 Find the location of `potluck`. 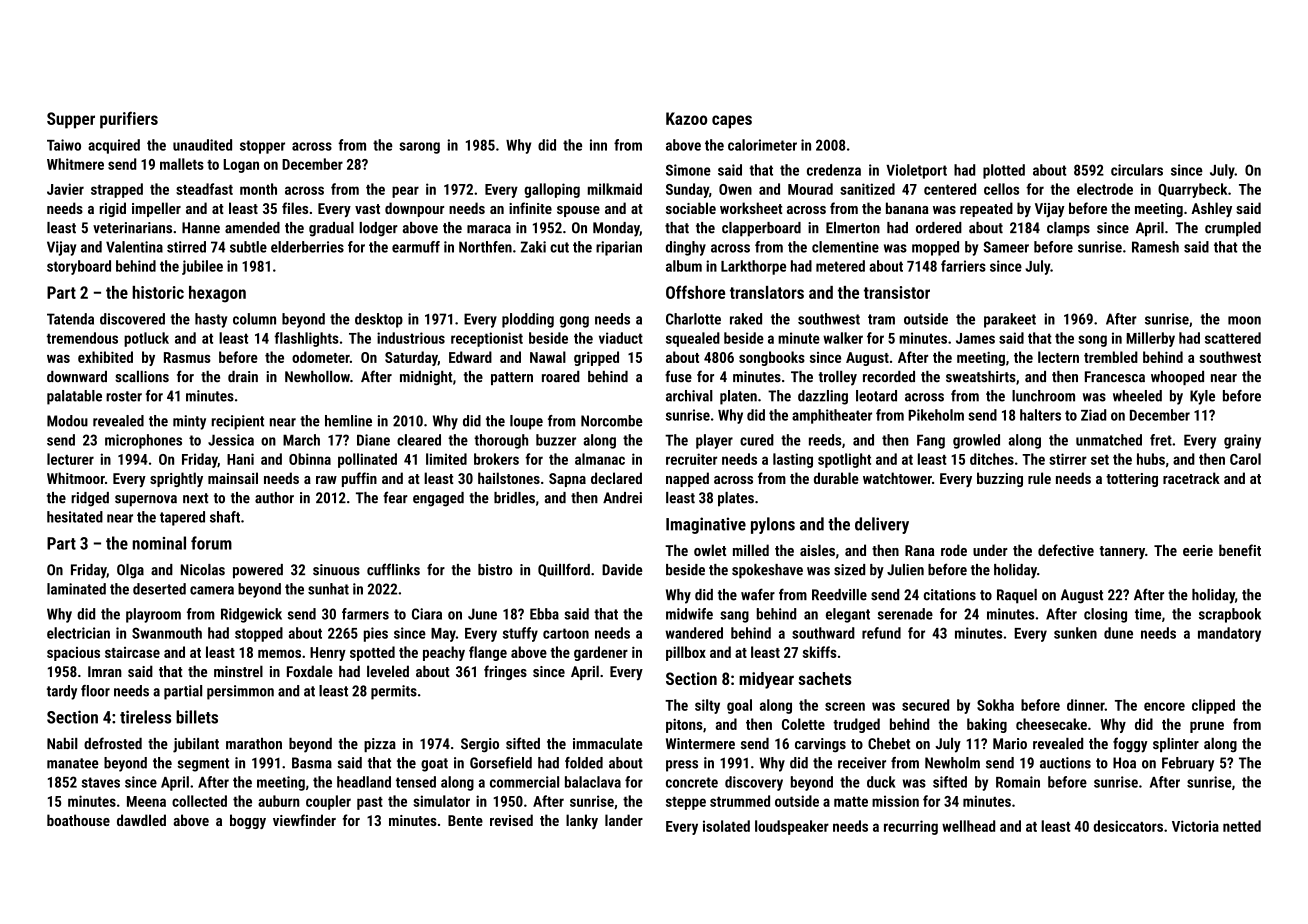

potluck is located at coordinates (146, 339).
